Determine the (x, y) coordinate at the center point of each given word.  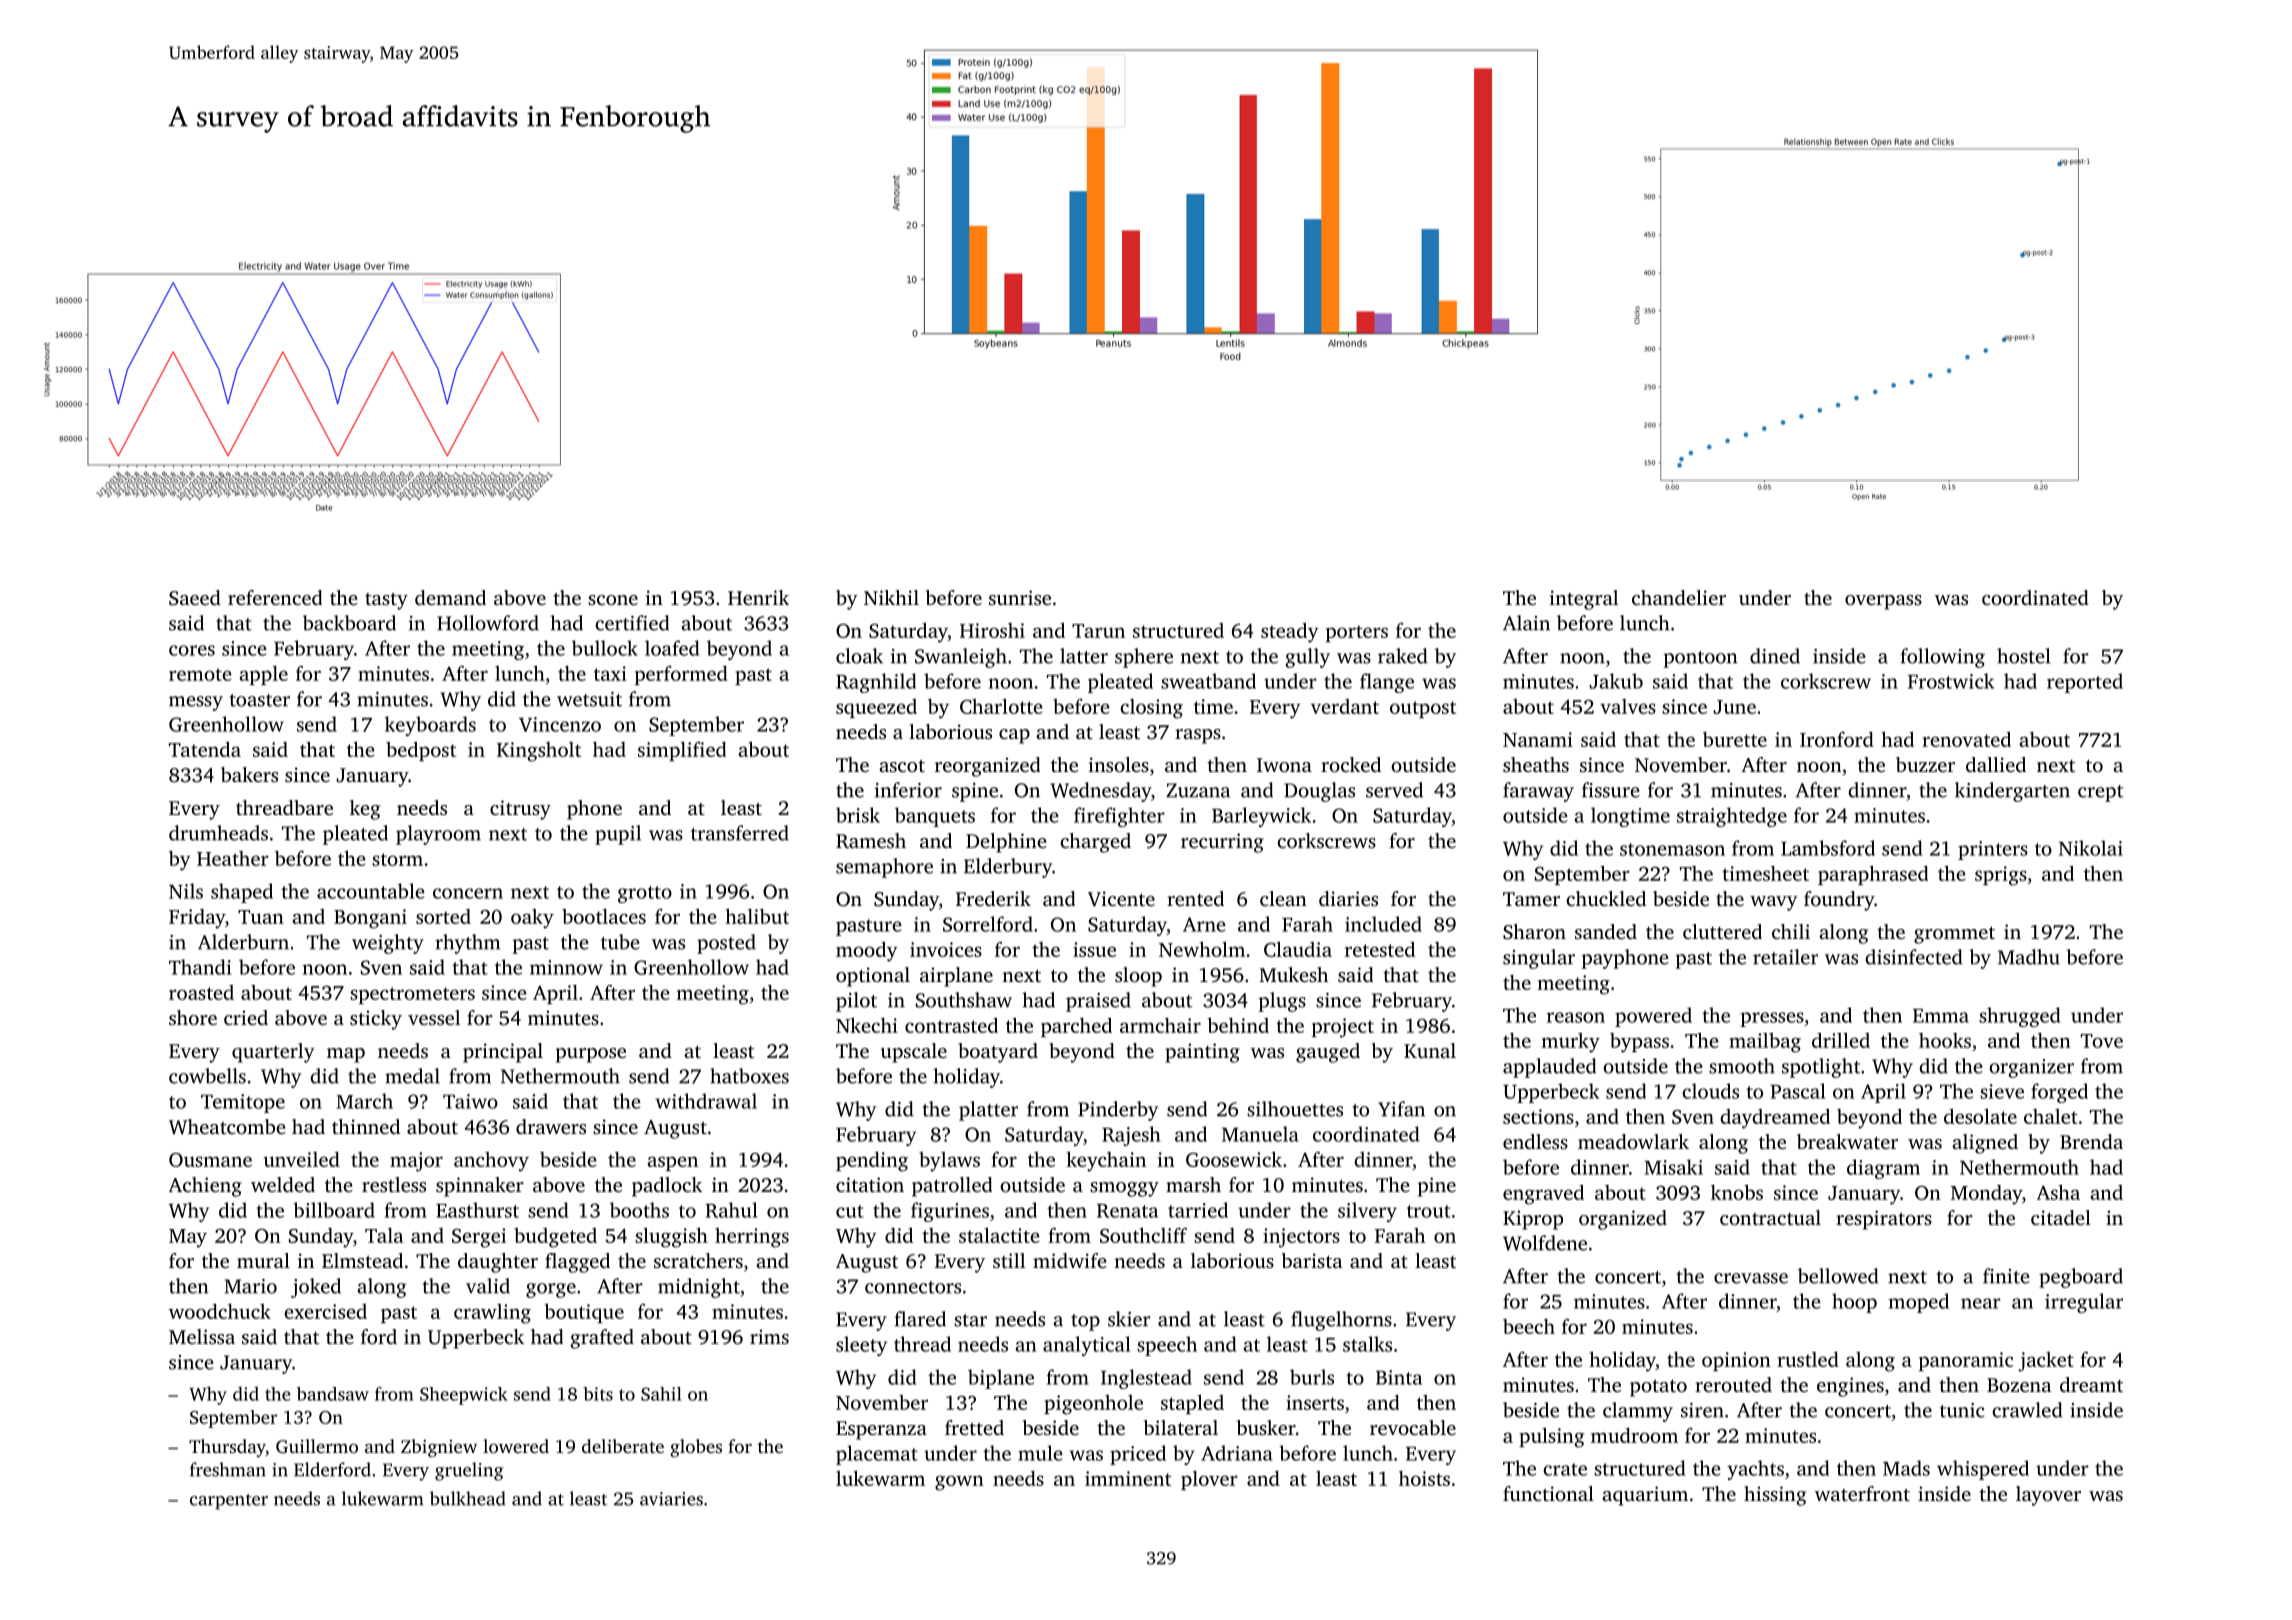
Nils (186, 891)
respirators (1884, 1220)
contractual (1770, 1217)
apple (264, 675)
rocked (1351, 764)
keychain (1106, 1161)
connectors (913, 1287)
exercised (325, 1311)
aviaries (671, 1499)
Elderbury (1008, 868)
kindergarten (2012, 792)
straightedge (1732, 817)
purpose (591, 1055)
